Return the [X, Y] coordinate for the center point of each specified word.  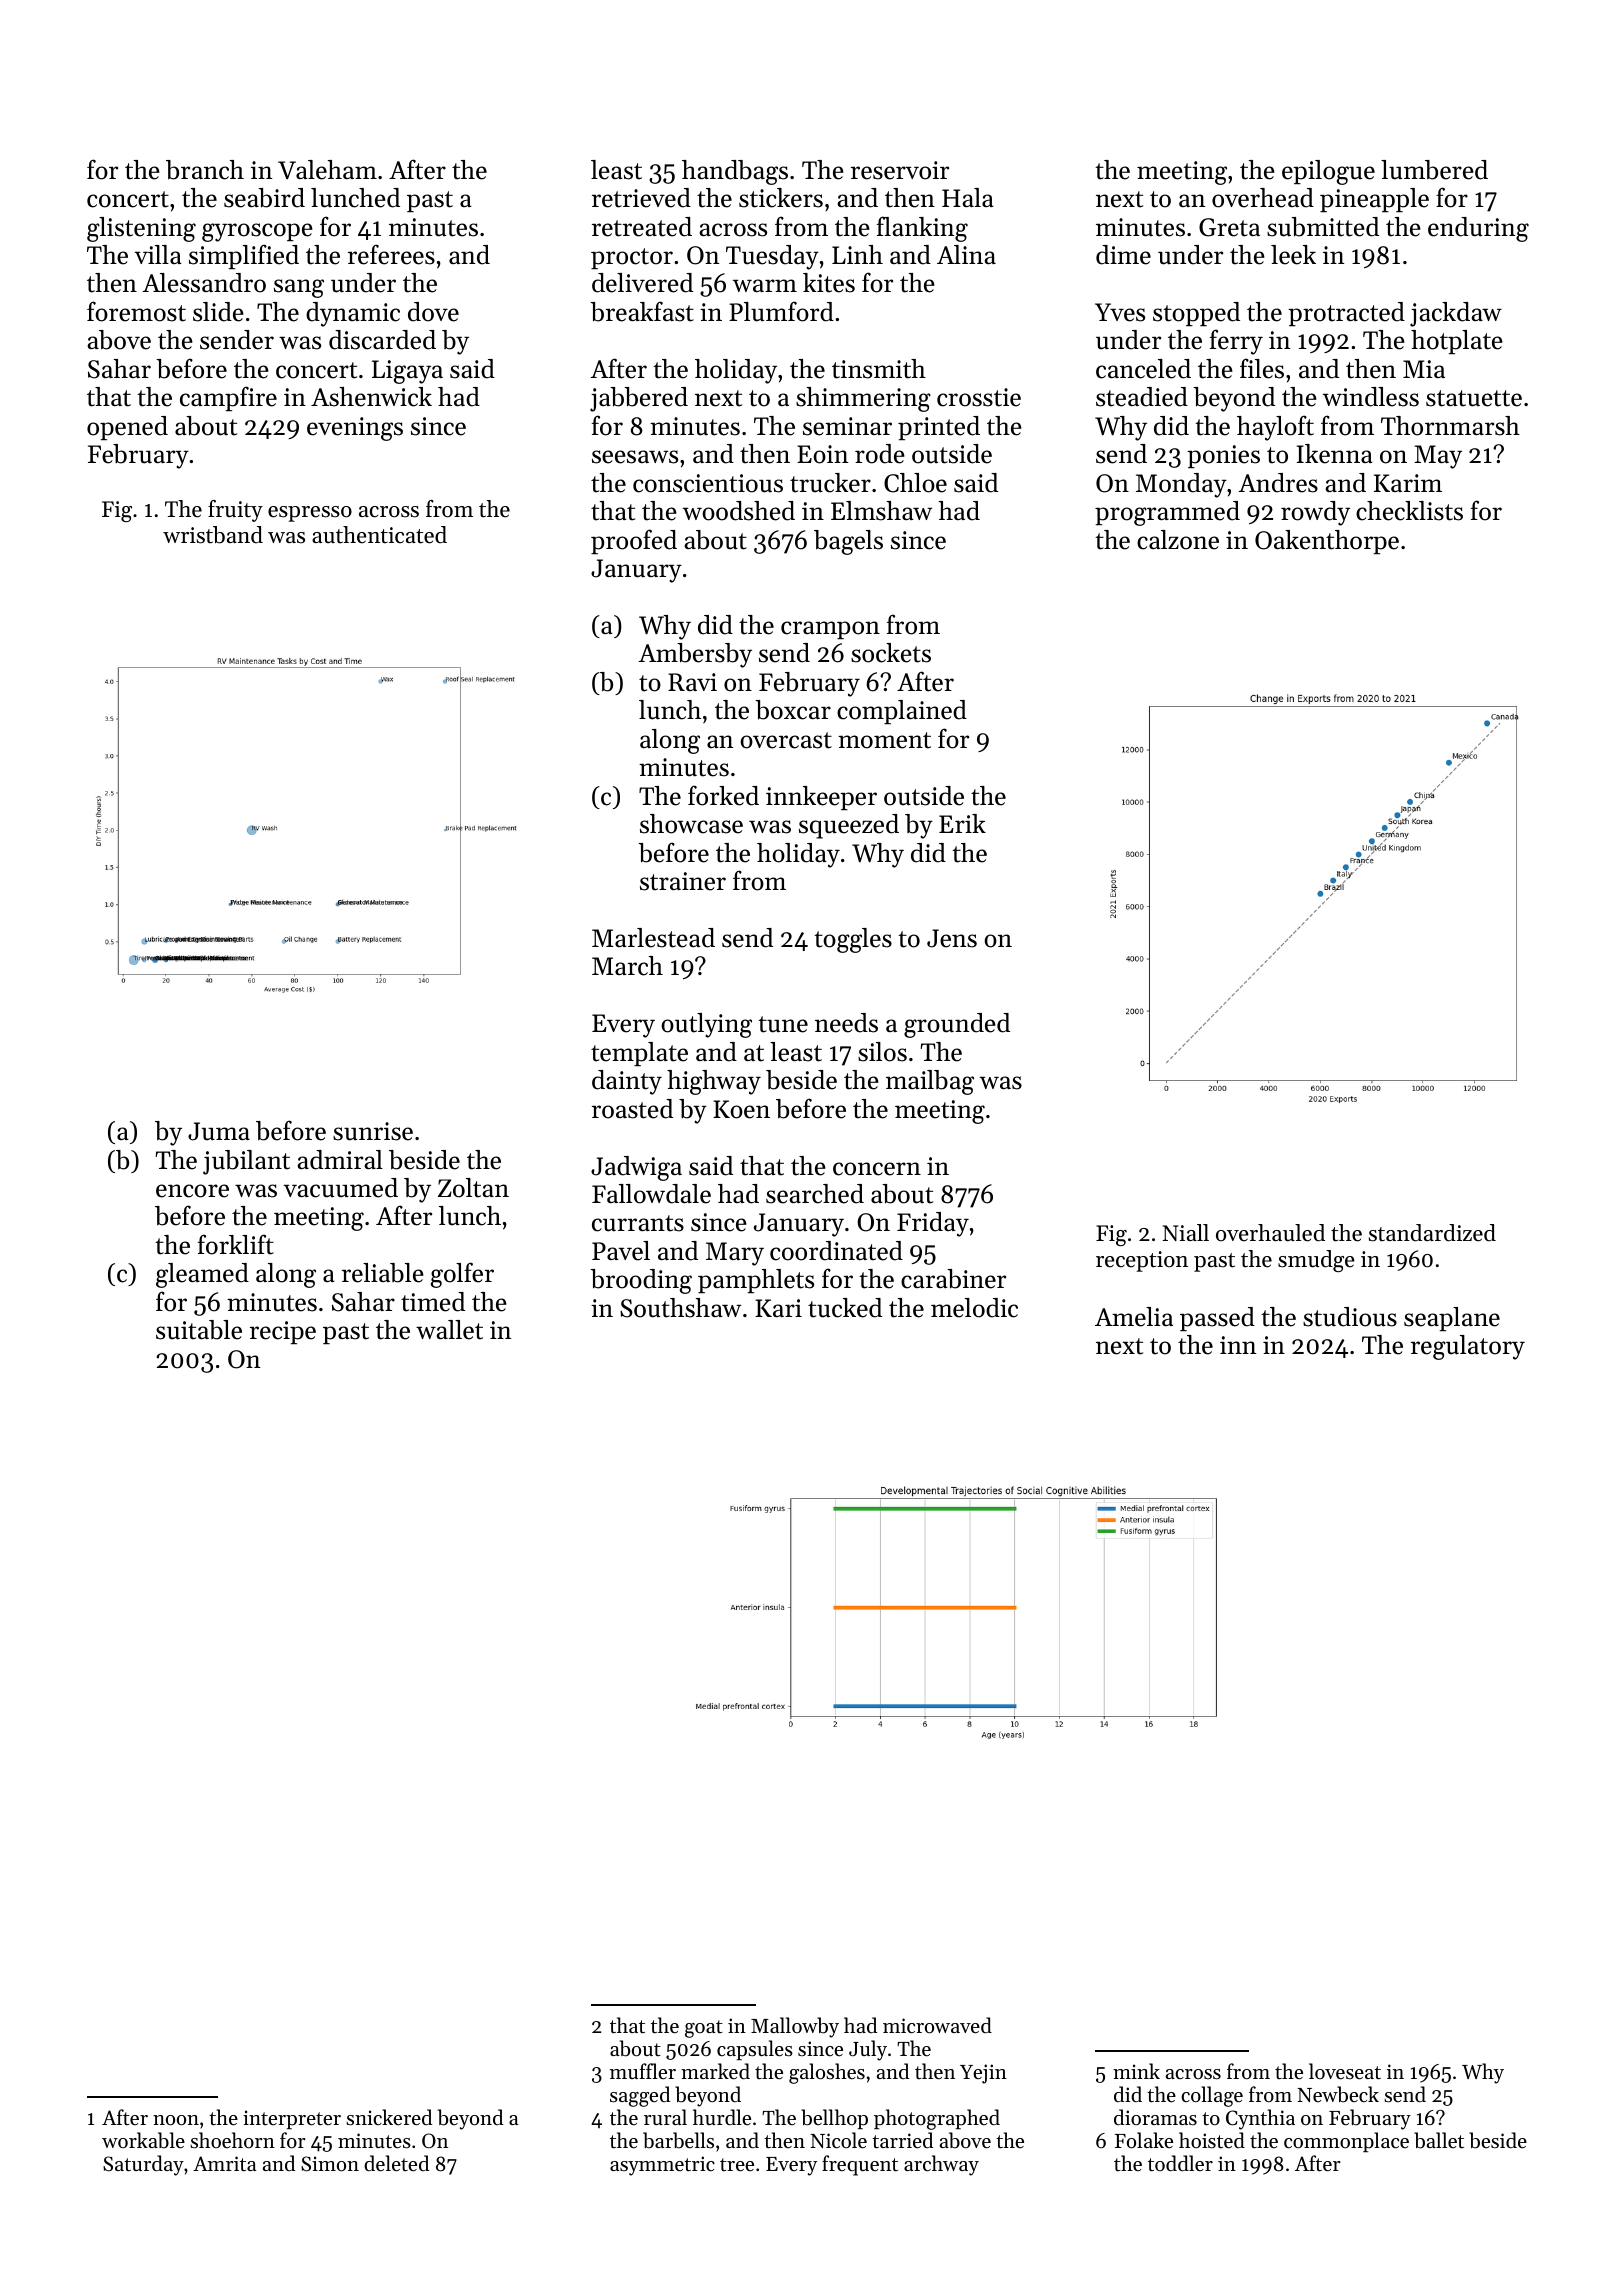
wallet [449, 1330]
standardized [1432, 1233]
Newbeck [1338, 2094]
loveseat [1345, 2071]
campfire [228, 398]
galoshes [827, 2073]
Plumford [781, 311]
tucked [845, 1308]
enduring [1478, 229]
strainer [683, 881]
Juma [219, 1131]
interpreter [292, 2119]
